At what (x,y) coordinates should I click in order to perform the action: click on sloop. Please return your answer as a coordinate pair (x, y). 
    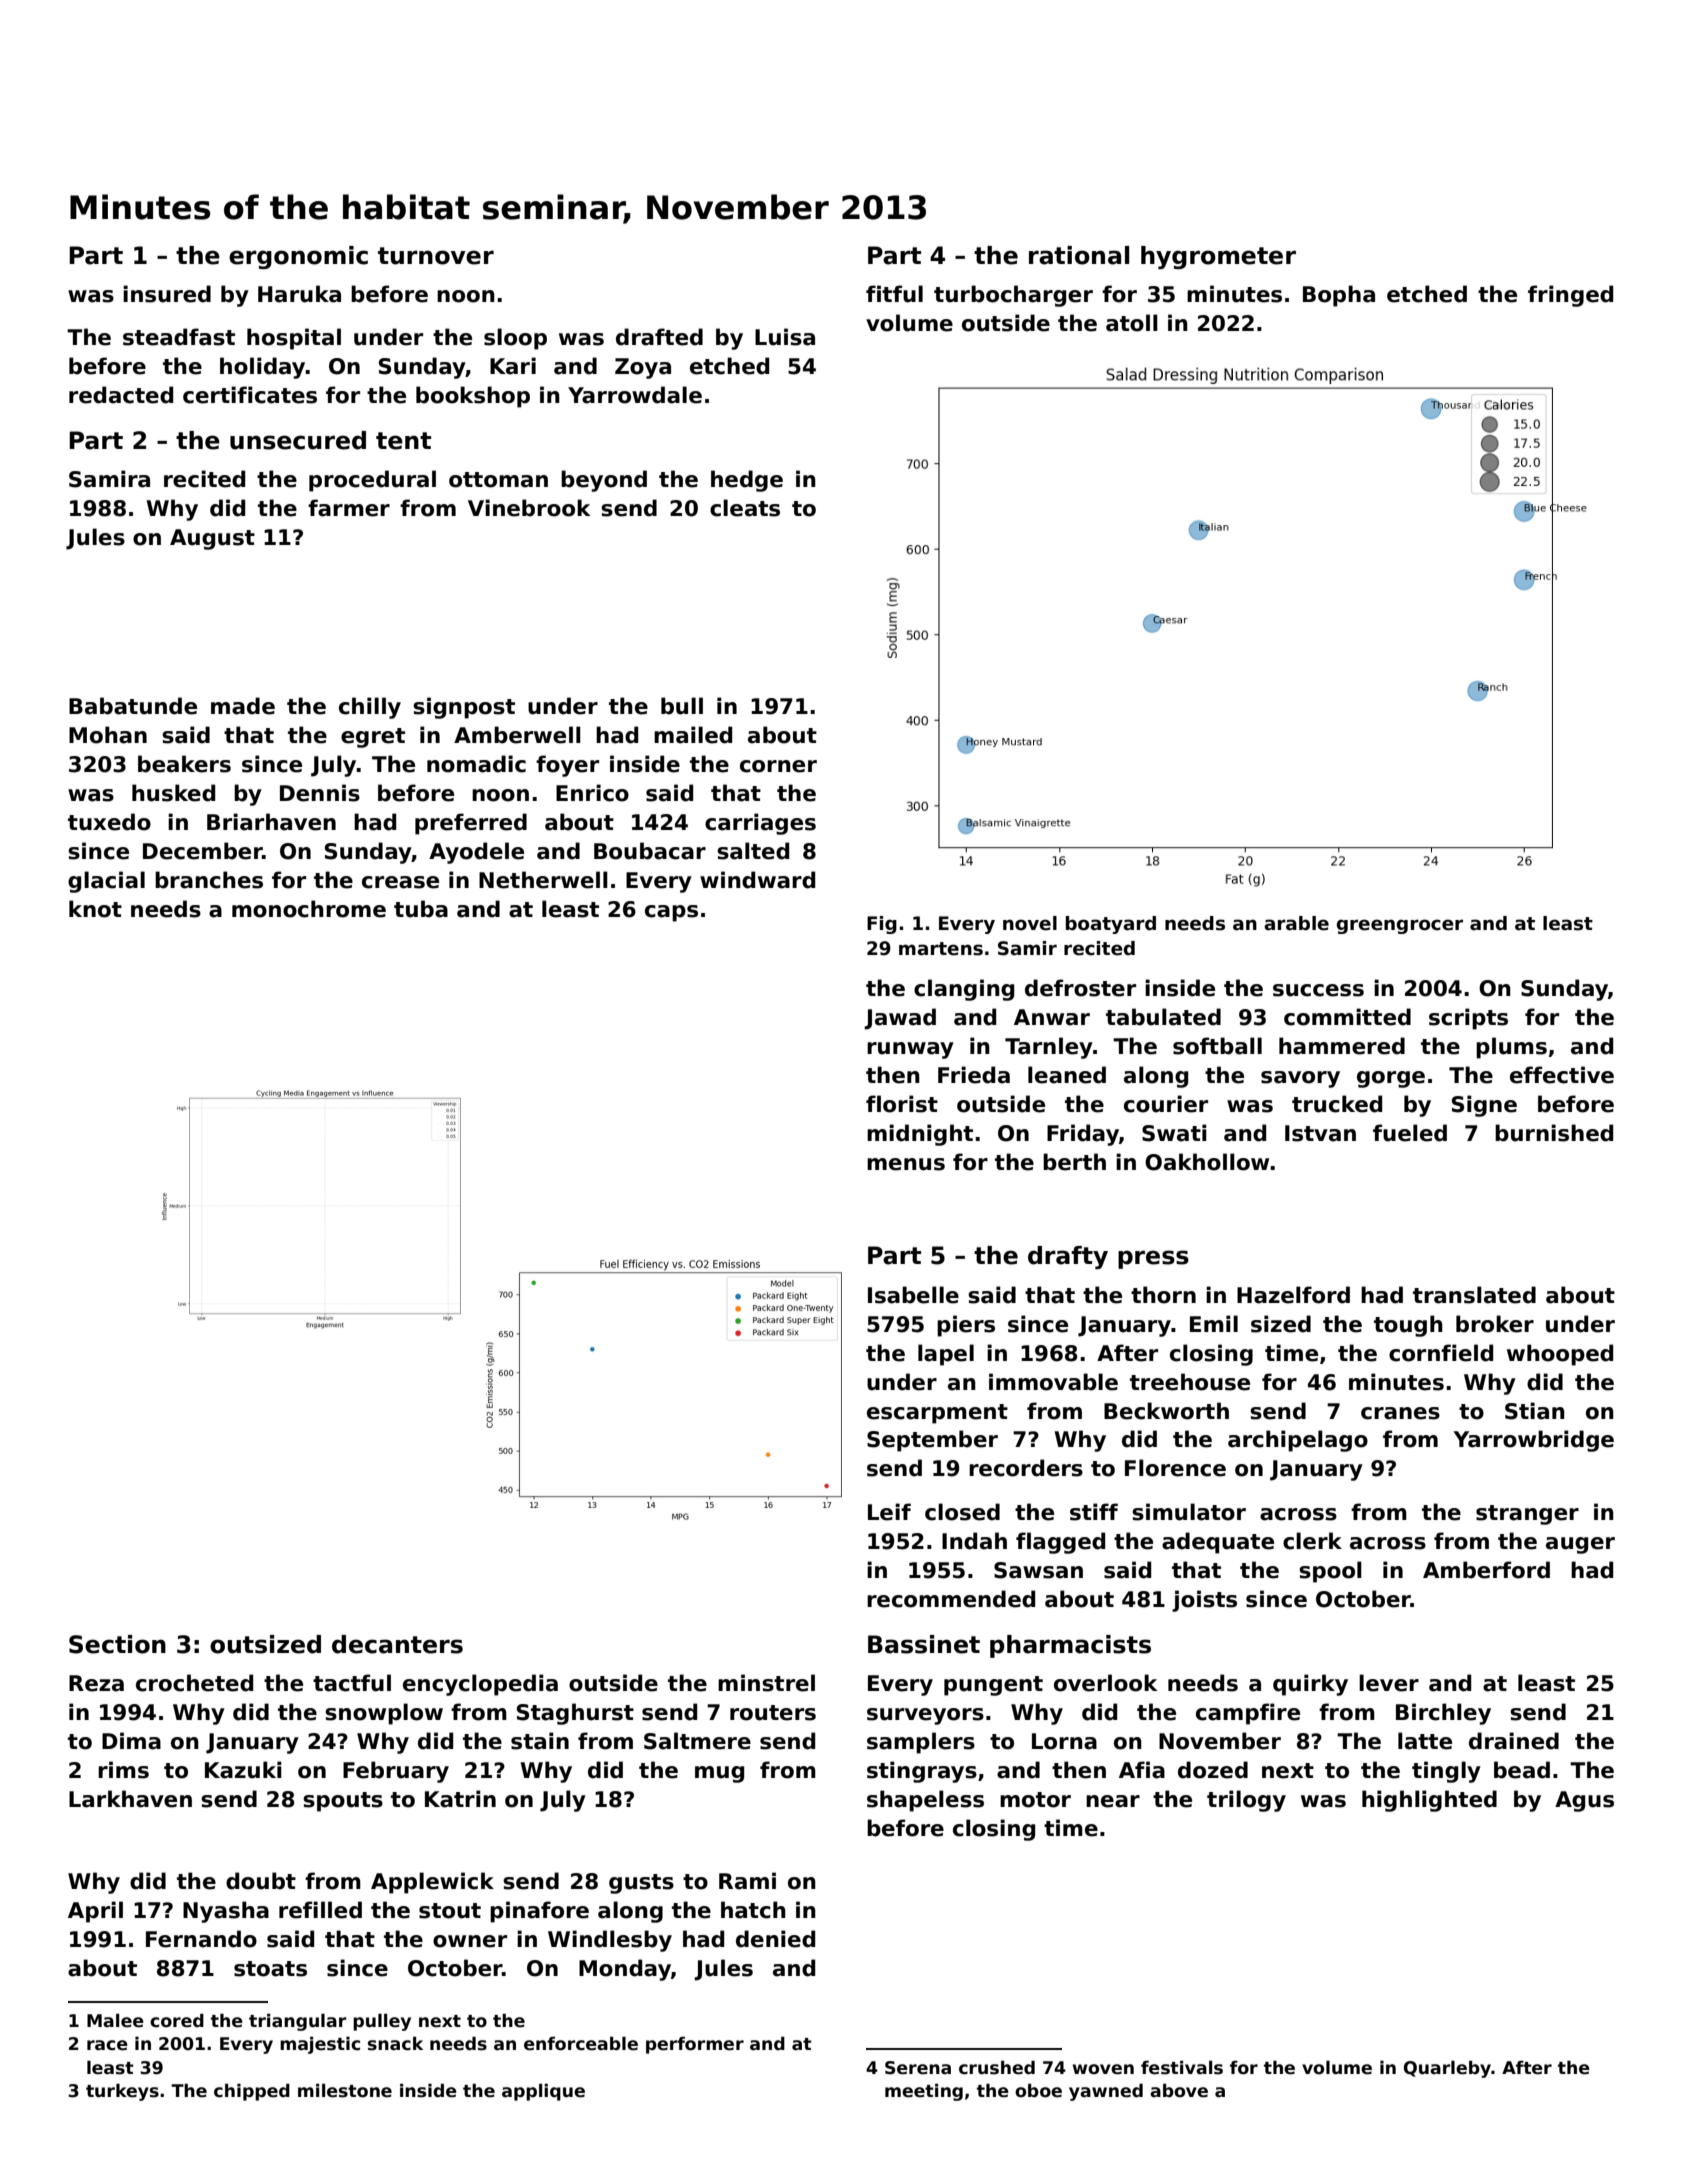
    Looking at the image, I should click on (515, 339).
